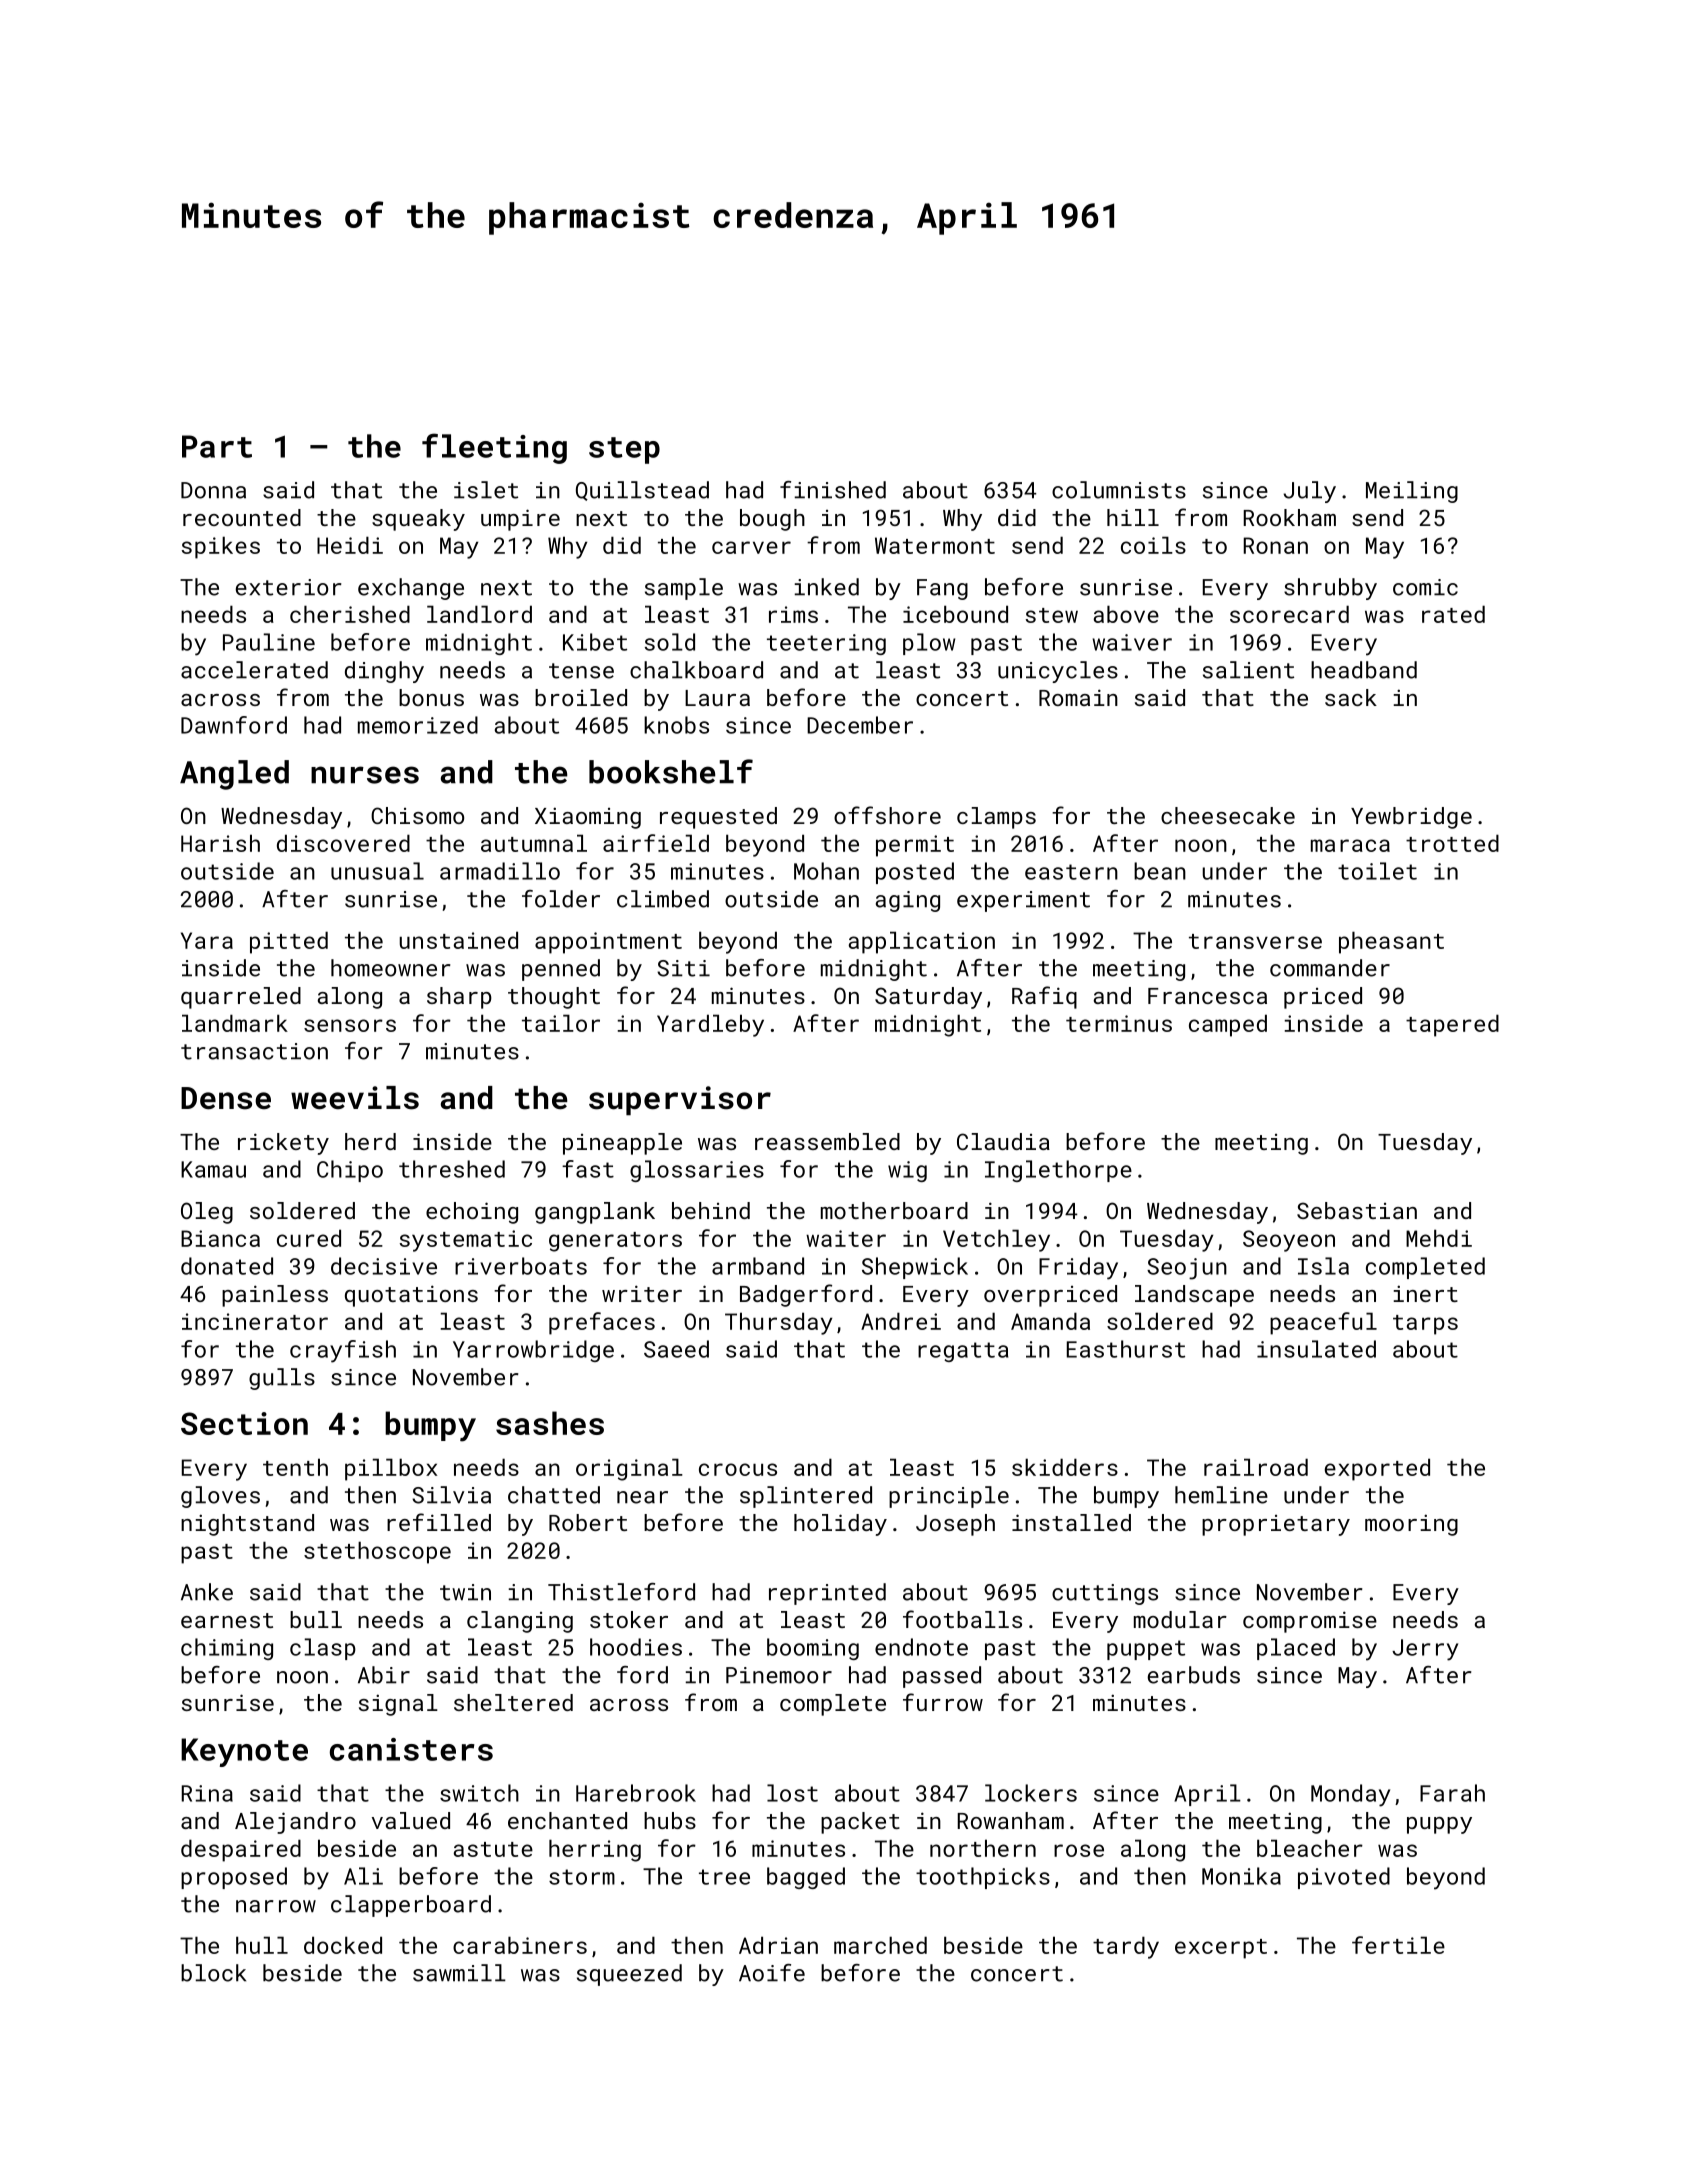 The image size is (1683, 2178). Describe the element at coordinates (1078, 1268) in the page. I see `Friday` at that location.
